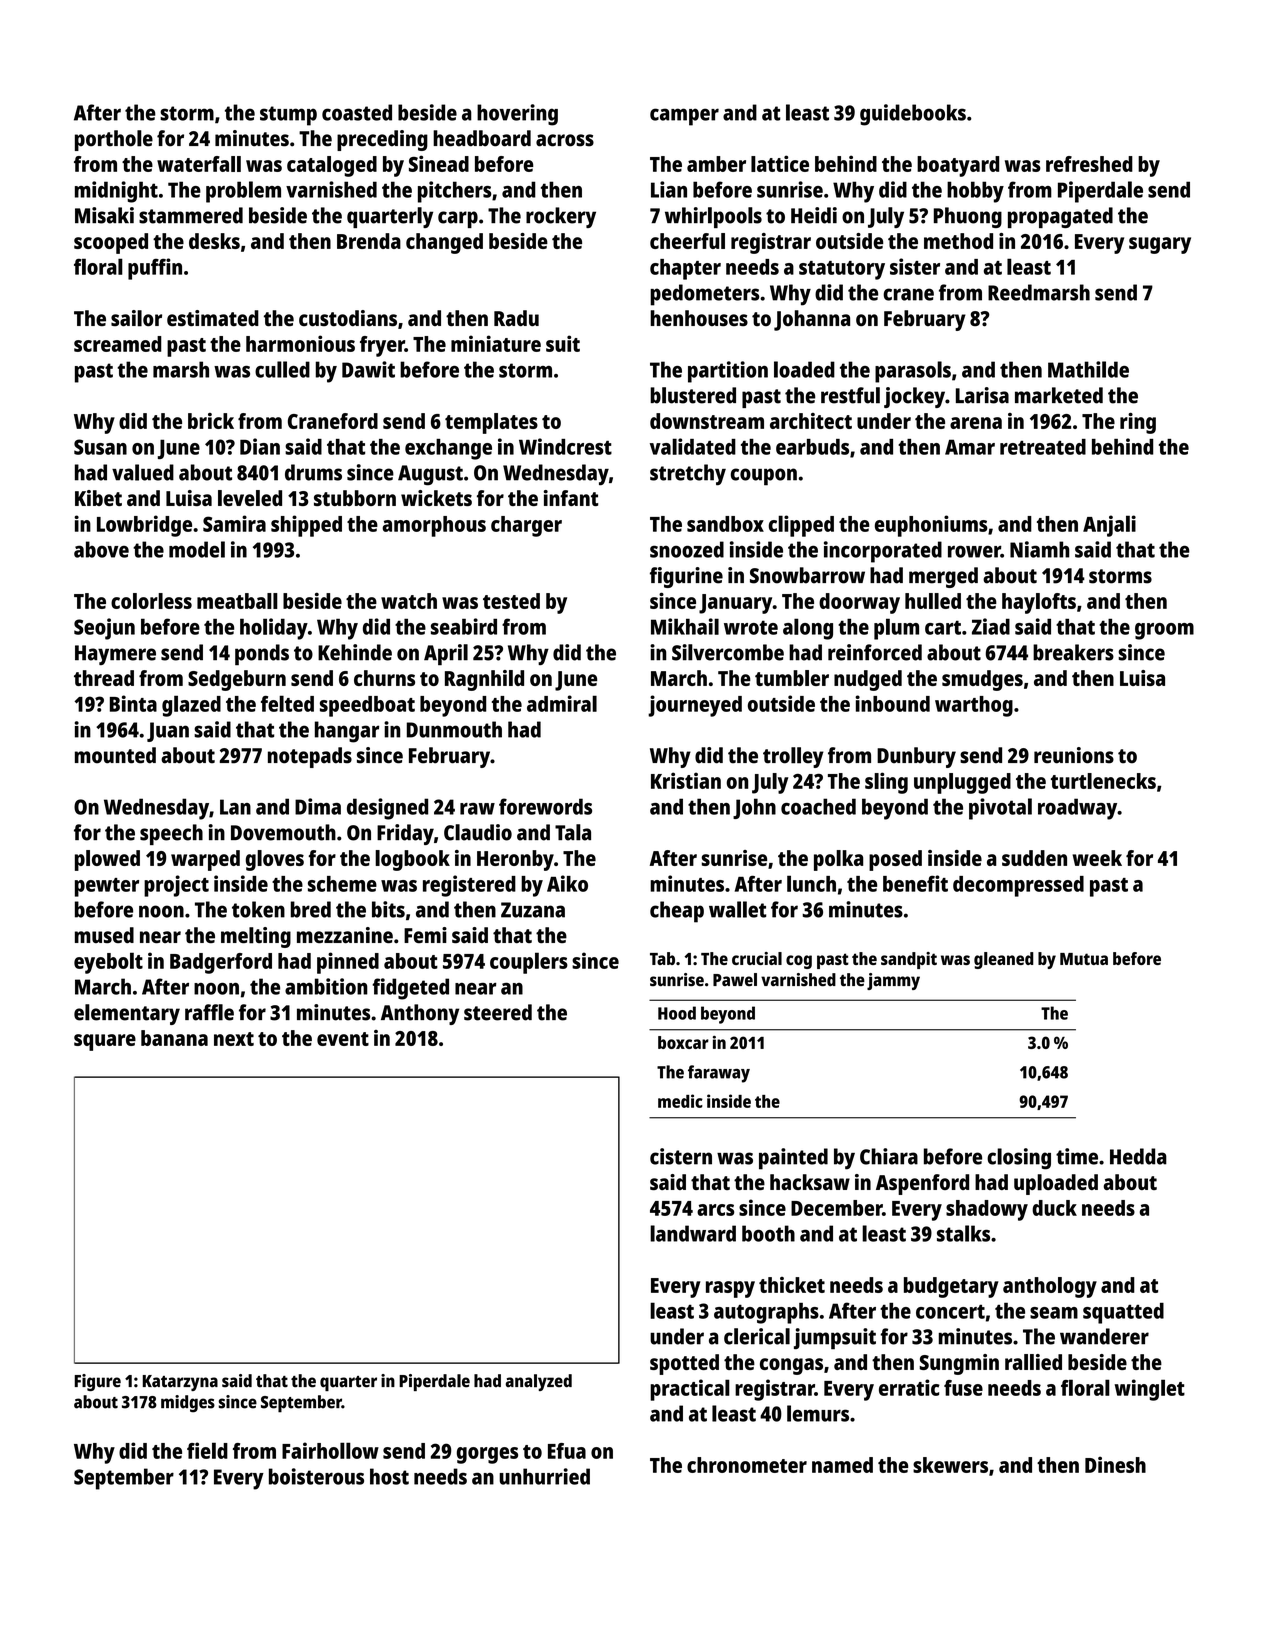 This document has width=1269, height=1642. I want to click on plowed, so click(107, 860).
